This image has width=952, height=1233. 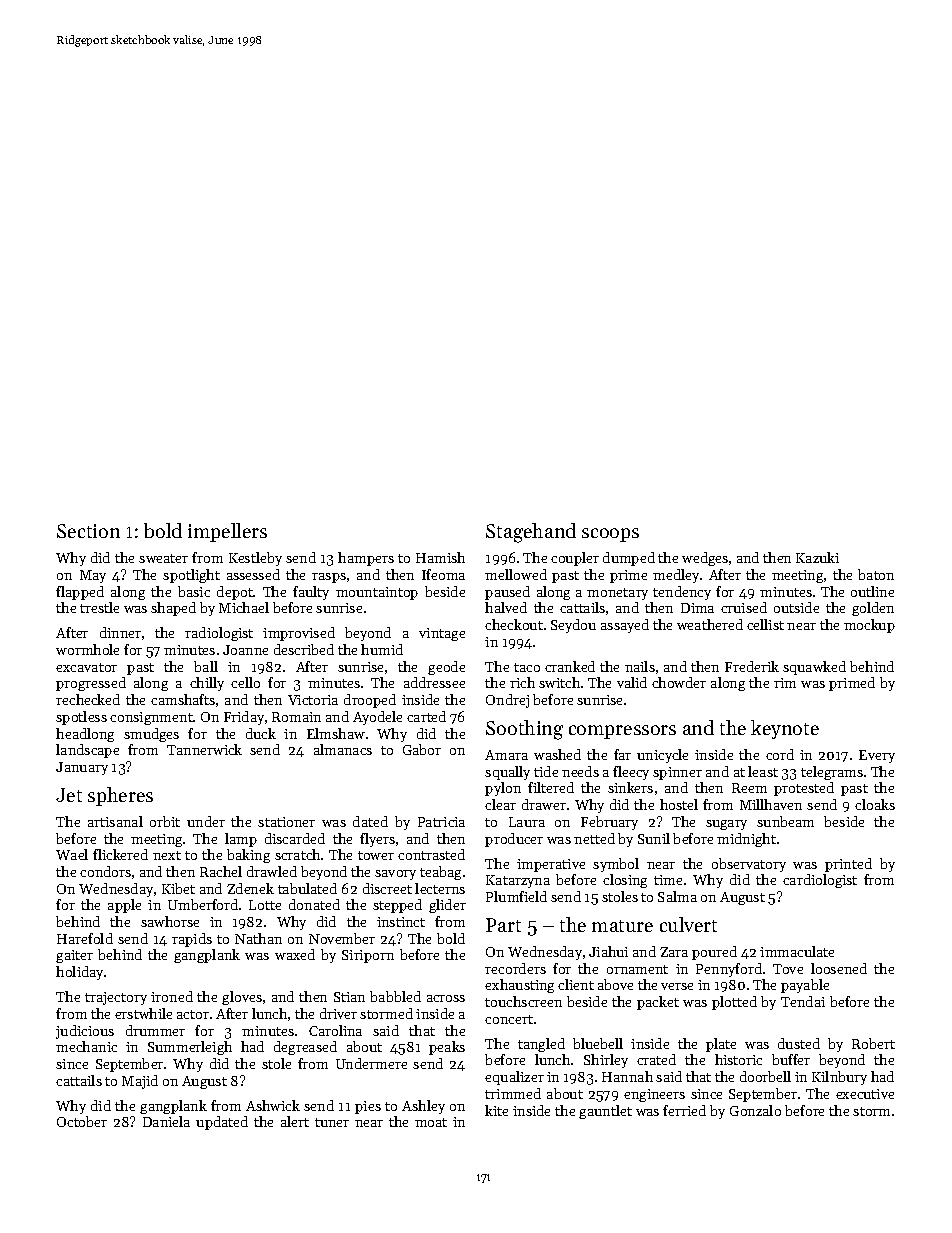 I want to click on October, so click(x=82, y=1121).
